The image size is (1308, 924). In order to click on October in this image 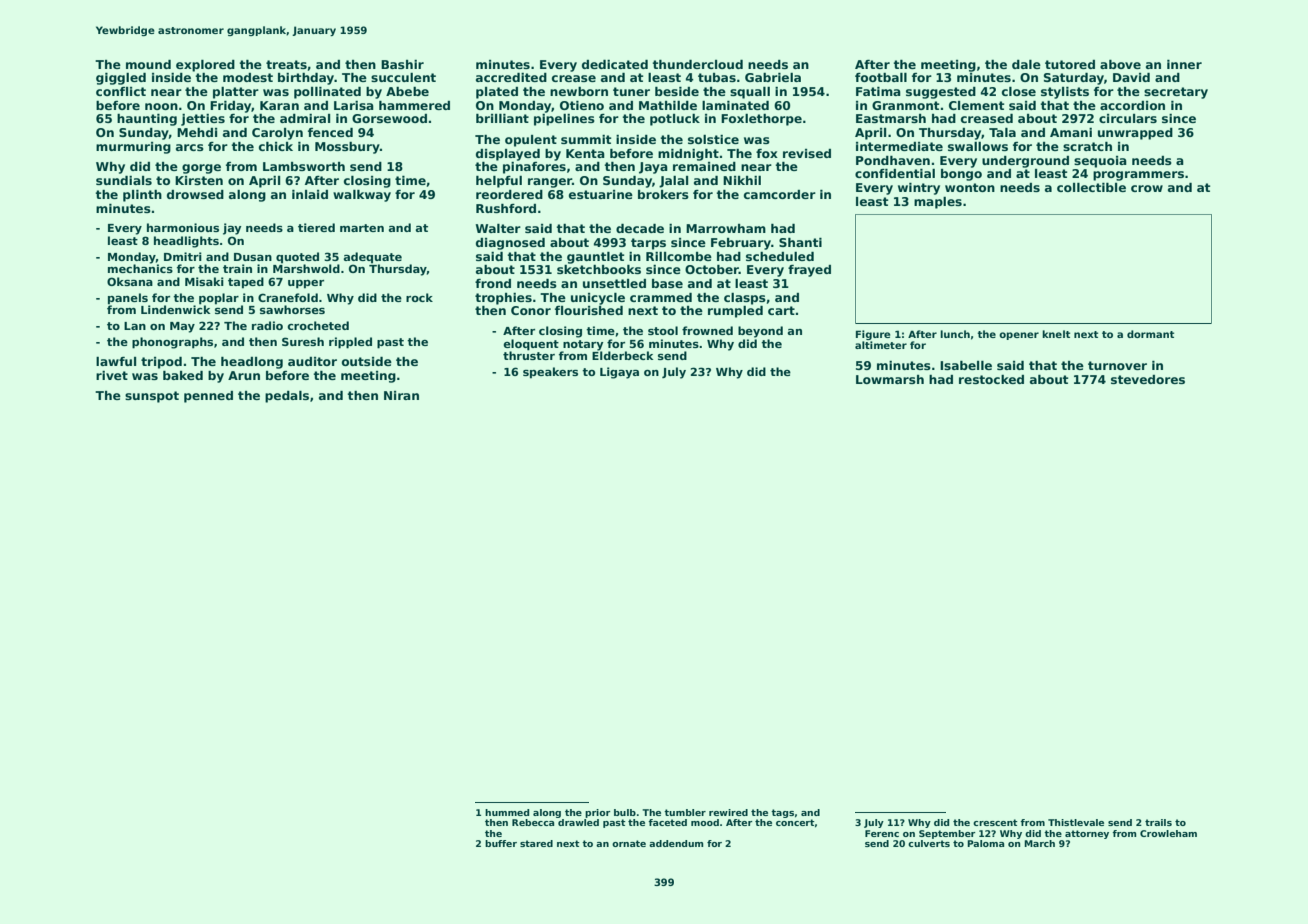, I will do `click(712, 269)`.
